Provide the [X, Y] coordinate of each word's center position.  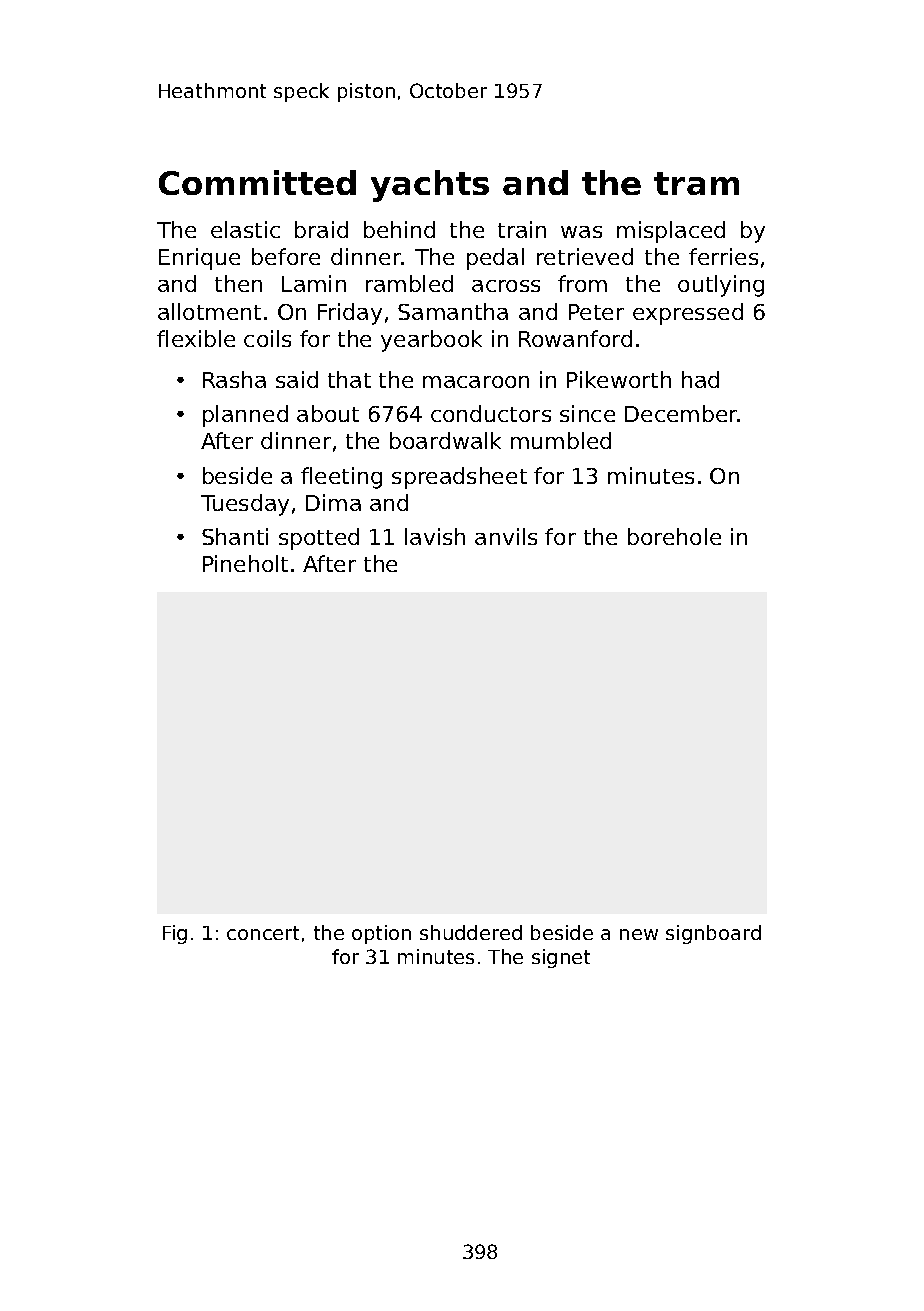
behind [399, 229]
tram [696, 183]
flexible [196, 338]
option [381, 934]
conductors [491, 413]
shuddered [471, 932]
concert [263, 933]
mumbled [561, 440]
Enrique [199, 259]
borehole [674, 536]
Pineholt [245, 563]
